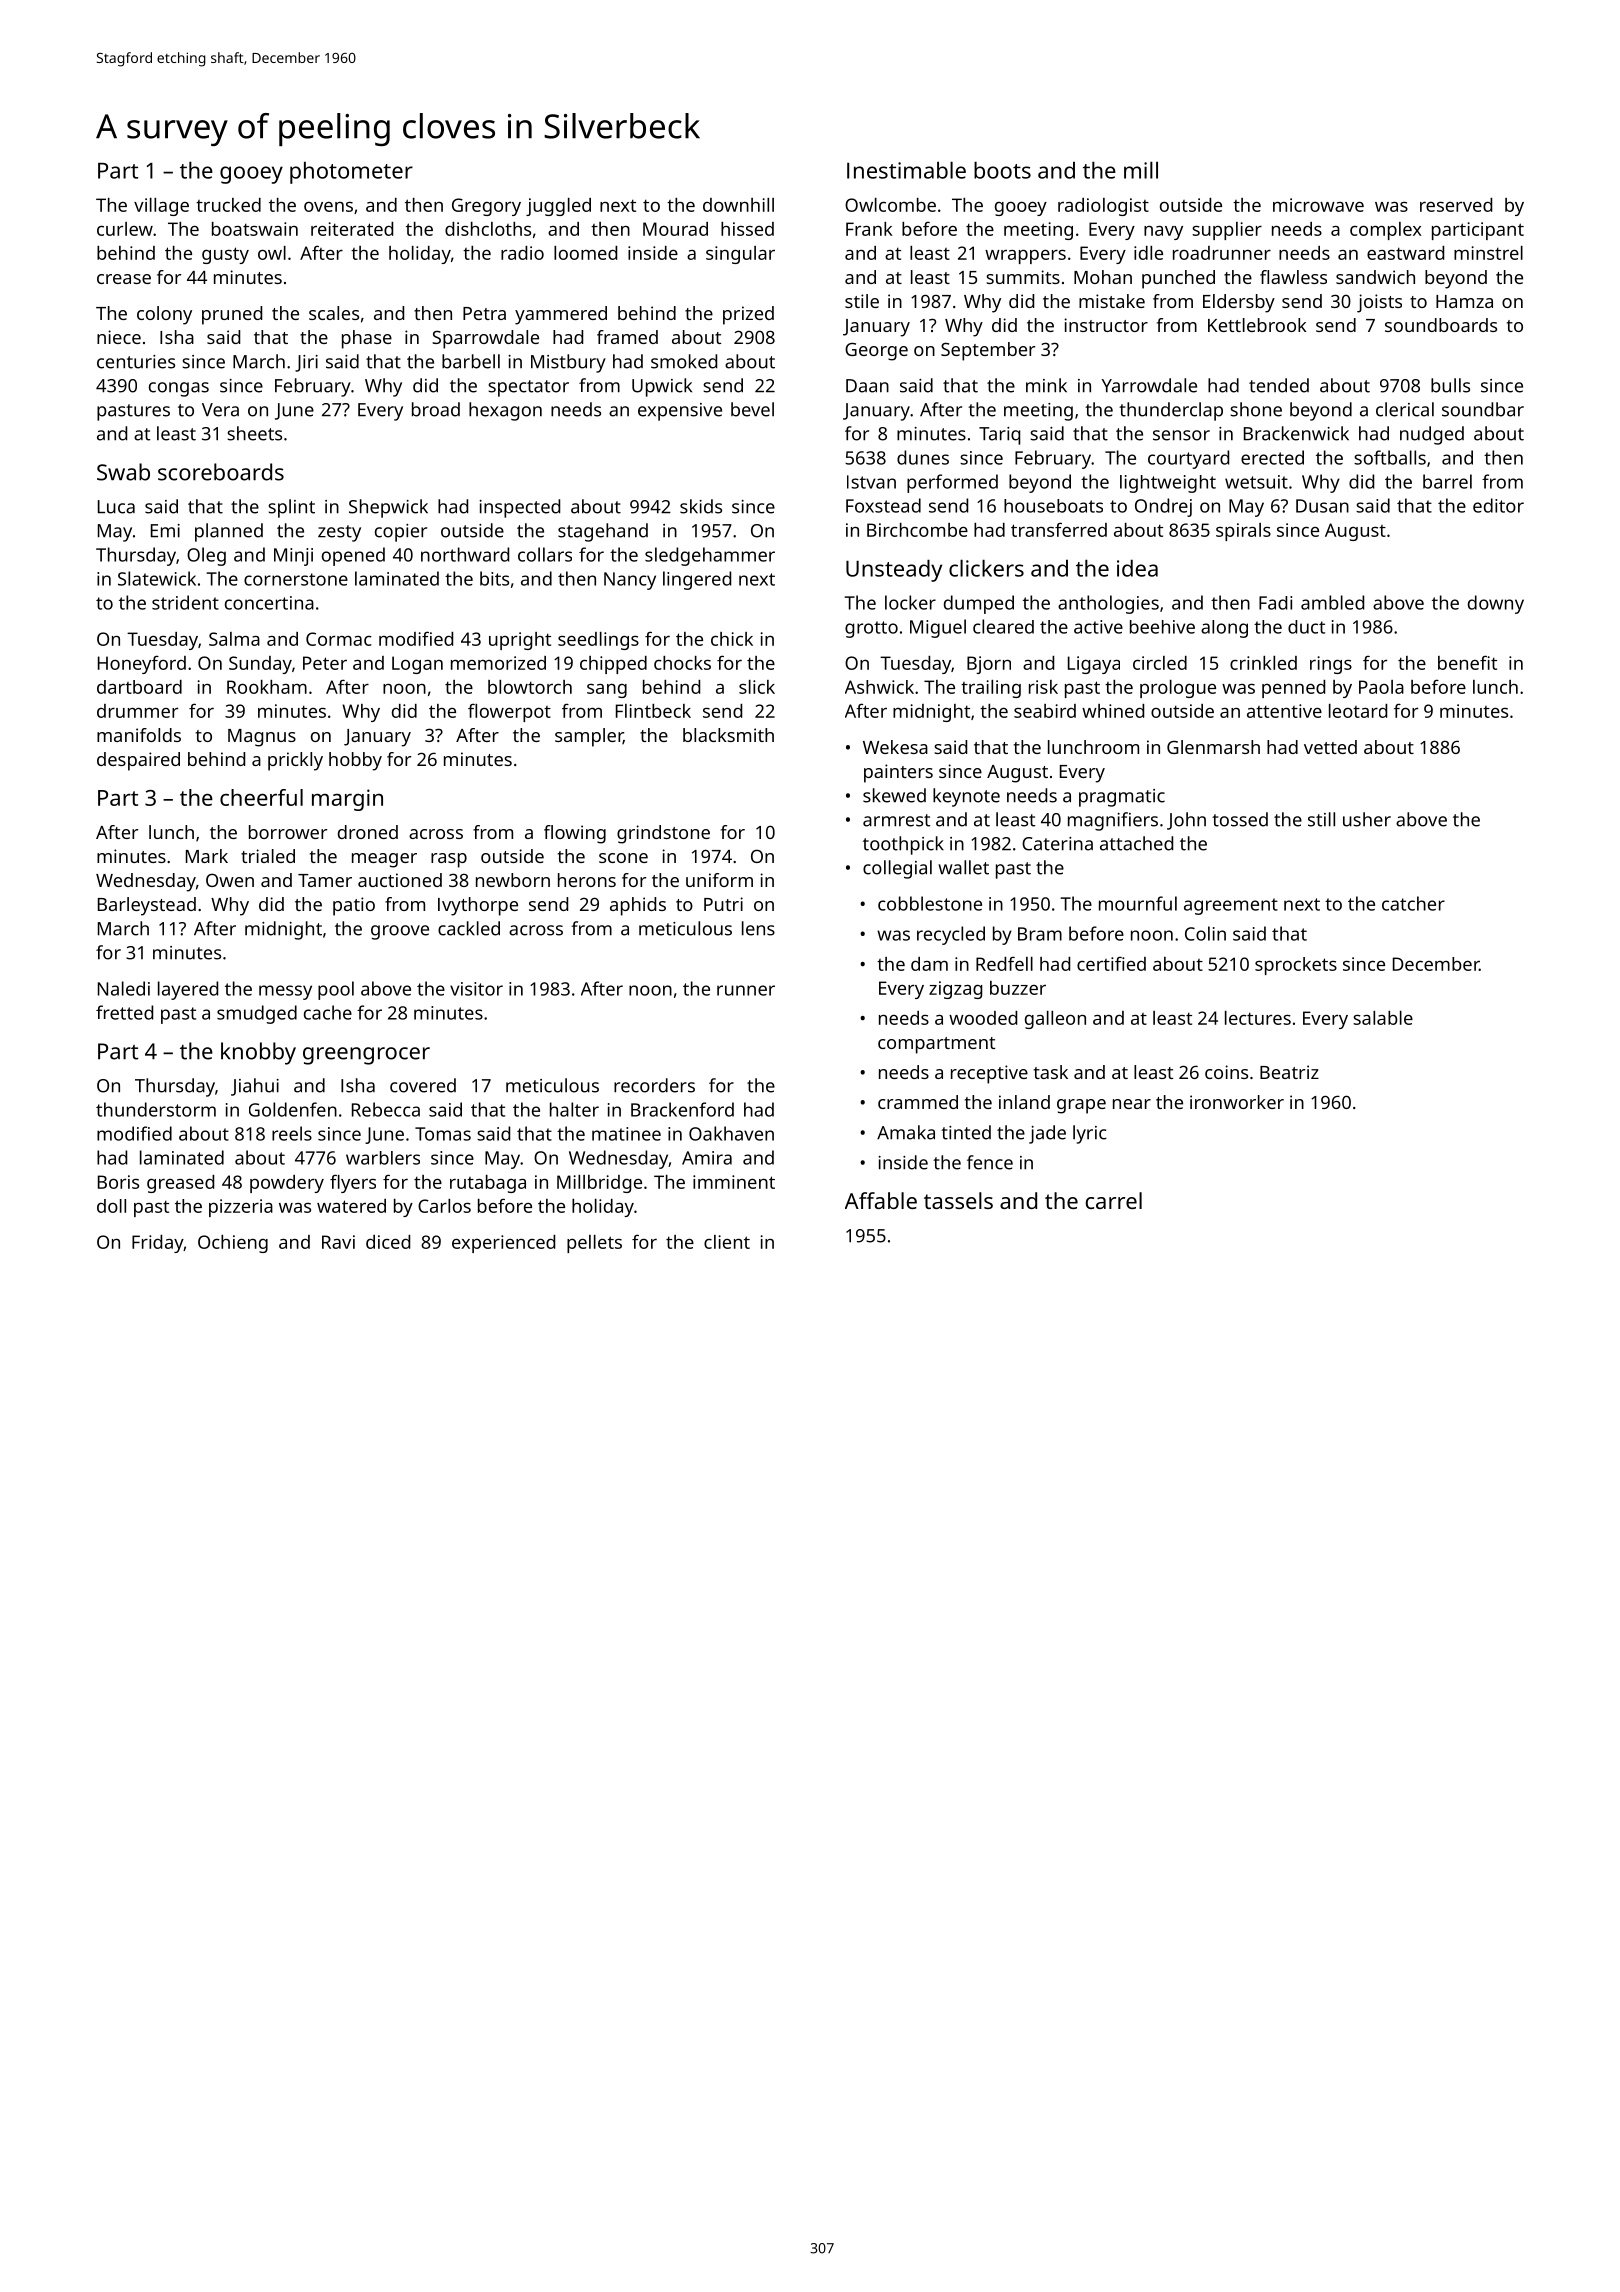 The width and height of the page is (1620, 2292). Describe the element at coordinates (509, 712) in the page. I see `flowerpot` at that location.
